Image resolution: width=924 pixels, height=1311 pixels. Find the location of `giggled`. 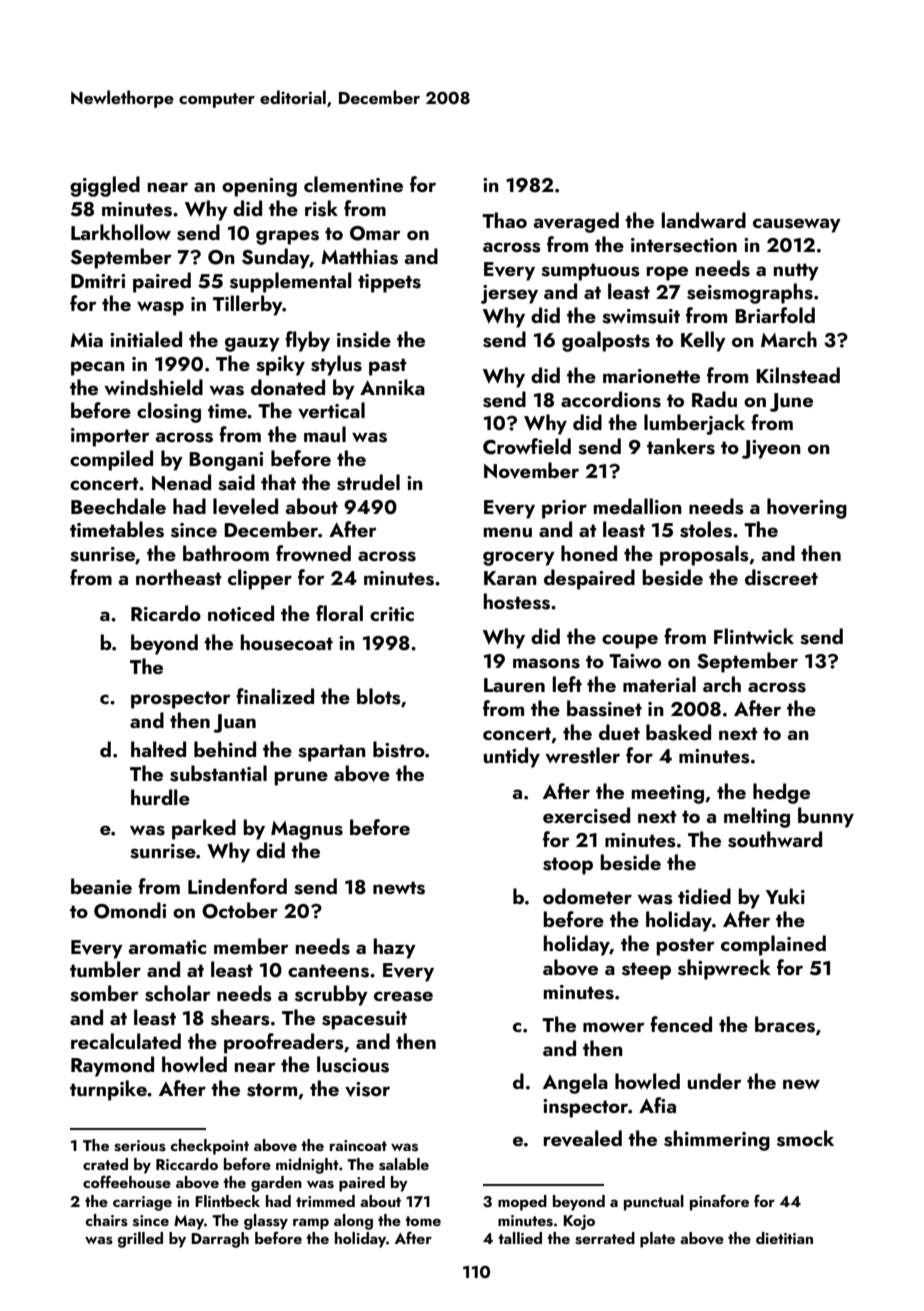

giggled is located at coordinates (105, 186).
